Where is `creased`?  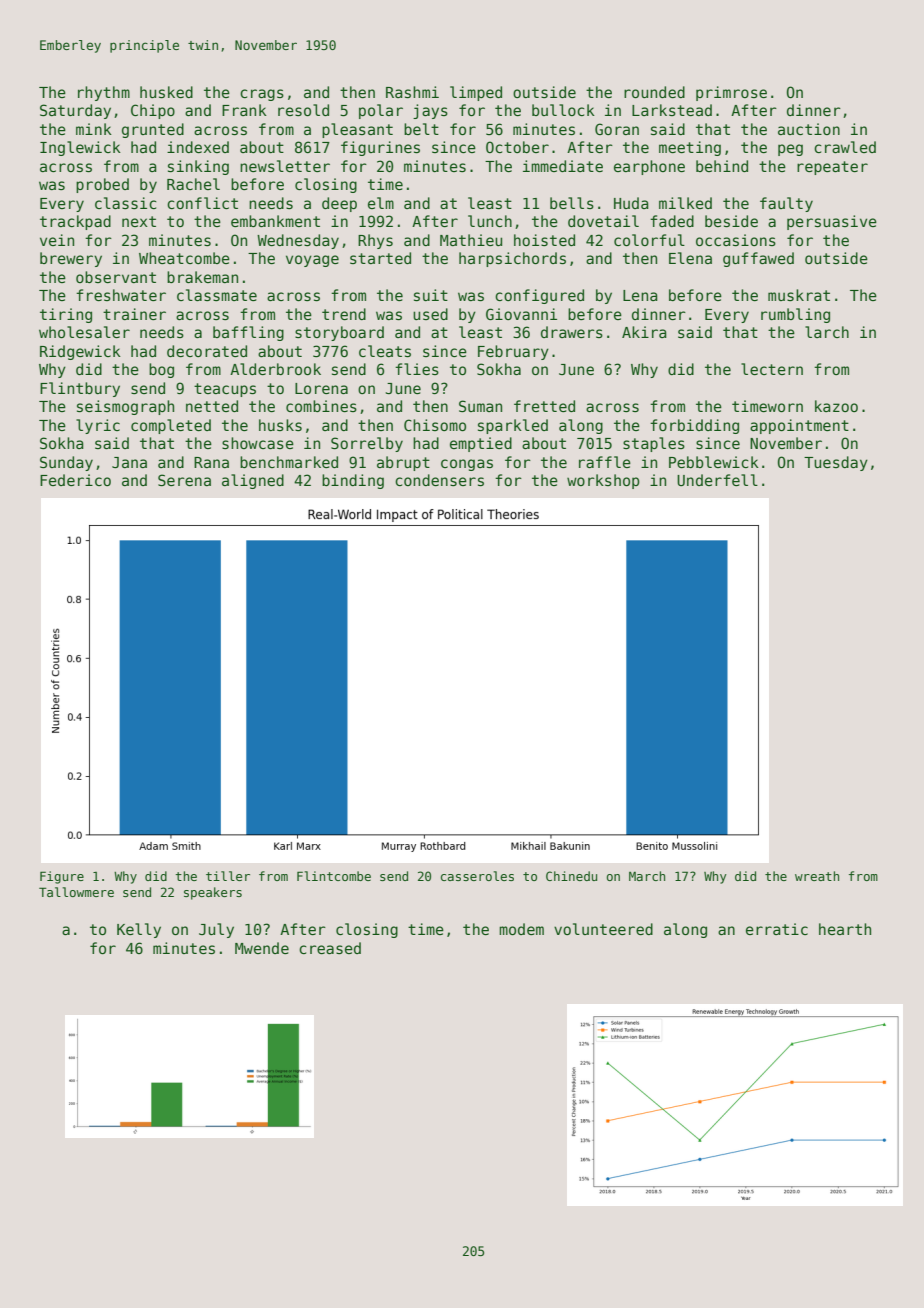 creased is located at coordinates (330, 948).
